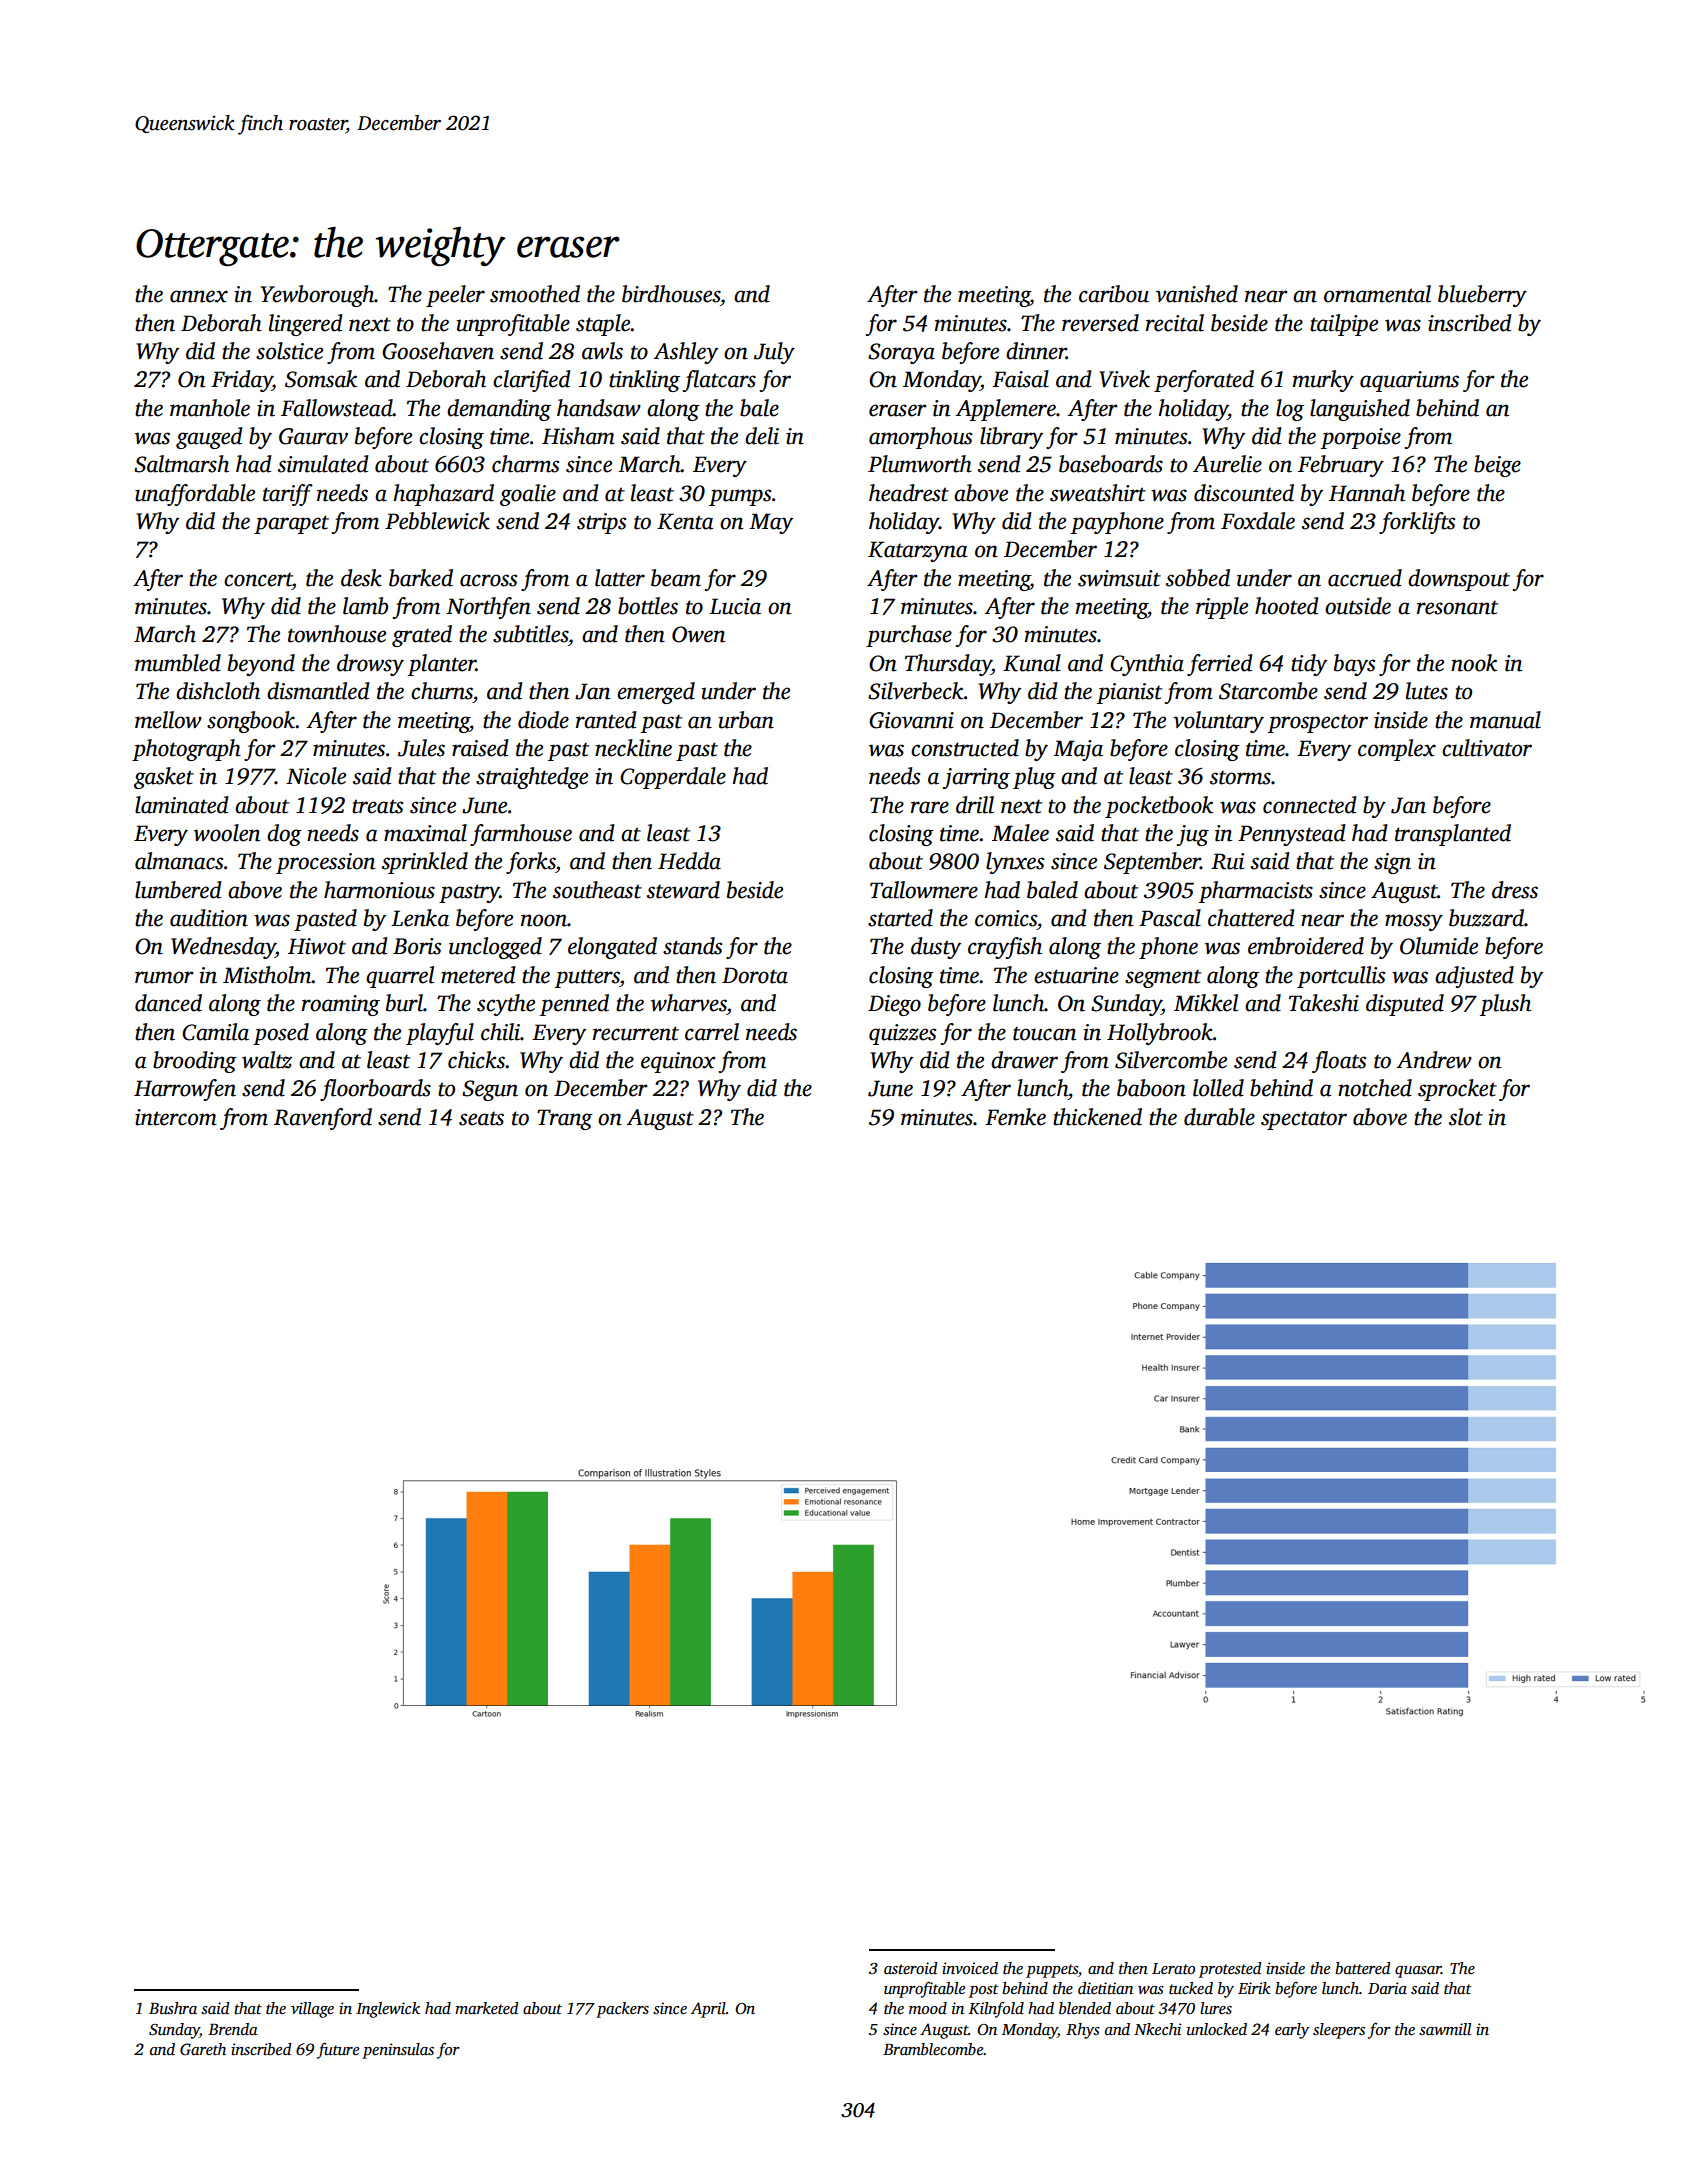 This page has width=1683, height=2178. What do you see at coordinates (1339, 2031) in the page?
I see `sleepers` at bounding box center [1339, 2031].
